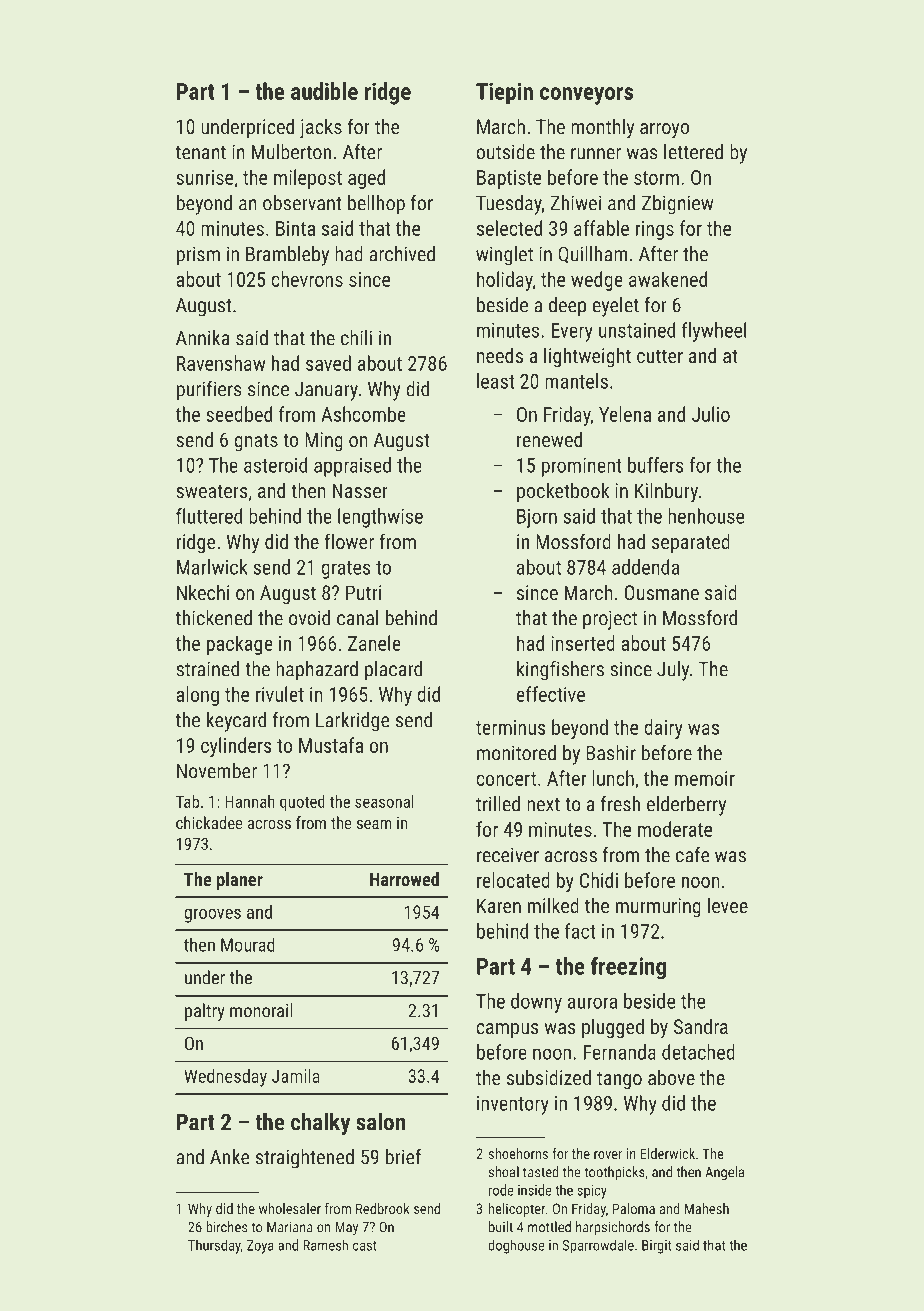 This screenshot has width=924, height=1311. Describe the element at coordinates (664, 131) in the screenshot. I see `arroyo` at that location.
